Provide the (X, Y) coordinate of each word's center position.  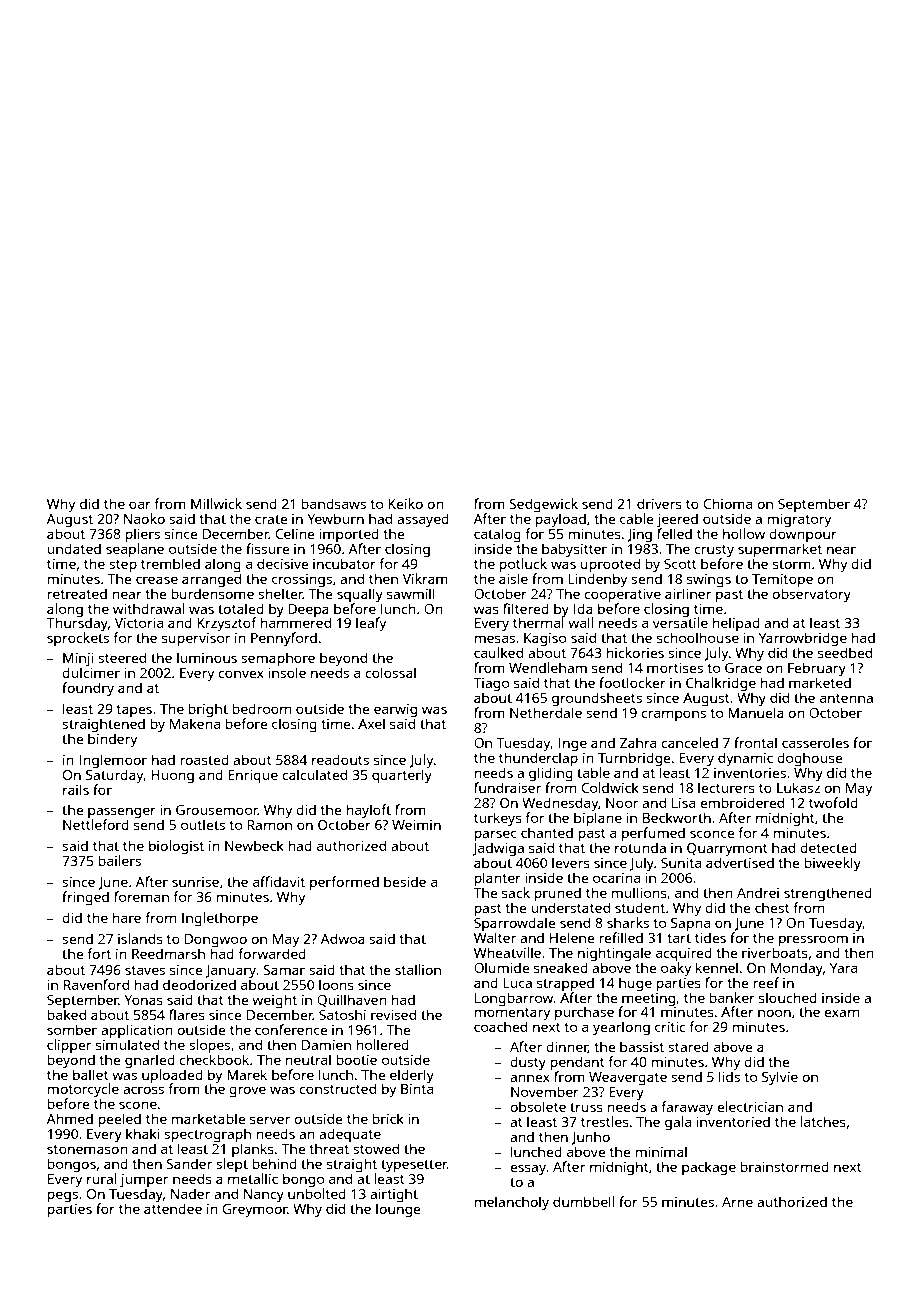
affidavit (279, 881)
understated (570, 907)
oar (140, 505)
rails (76, 789)
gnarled (150, 1061)
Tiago (491, 685)
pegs (63, 1197)
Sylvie (780, 1078)
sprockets (78, 639)
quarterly (402, 776)
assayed (423, 520)
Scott (680, 564)
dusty (528, 1063)
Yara (843, 968)
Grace (743, 668)
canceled (689, 742)
